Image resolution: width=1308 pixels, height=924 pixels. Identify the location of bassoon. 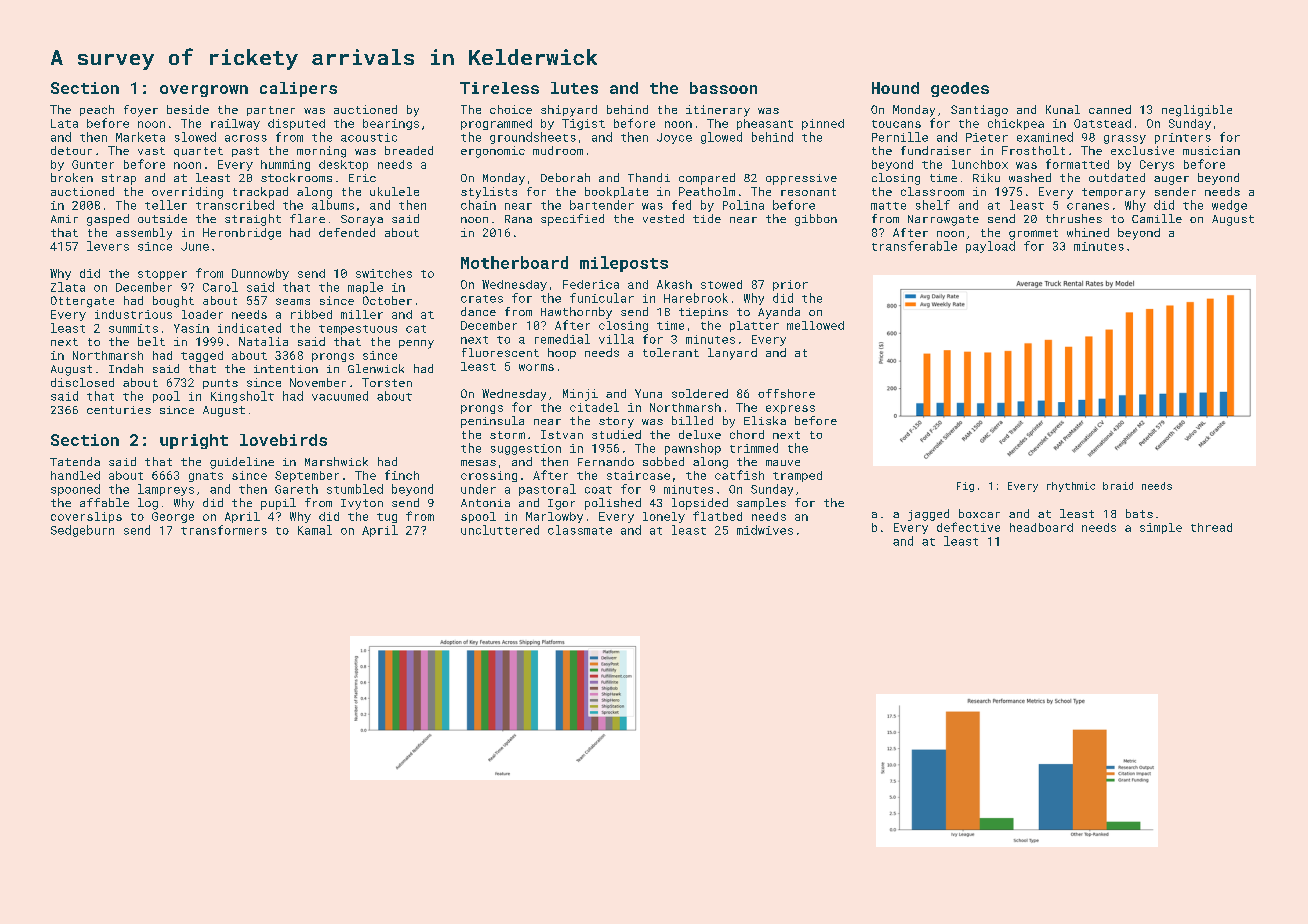
(723, 88).
